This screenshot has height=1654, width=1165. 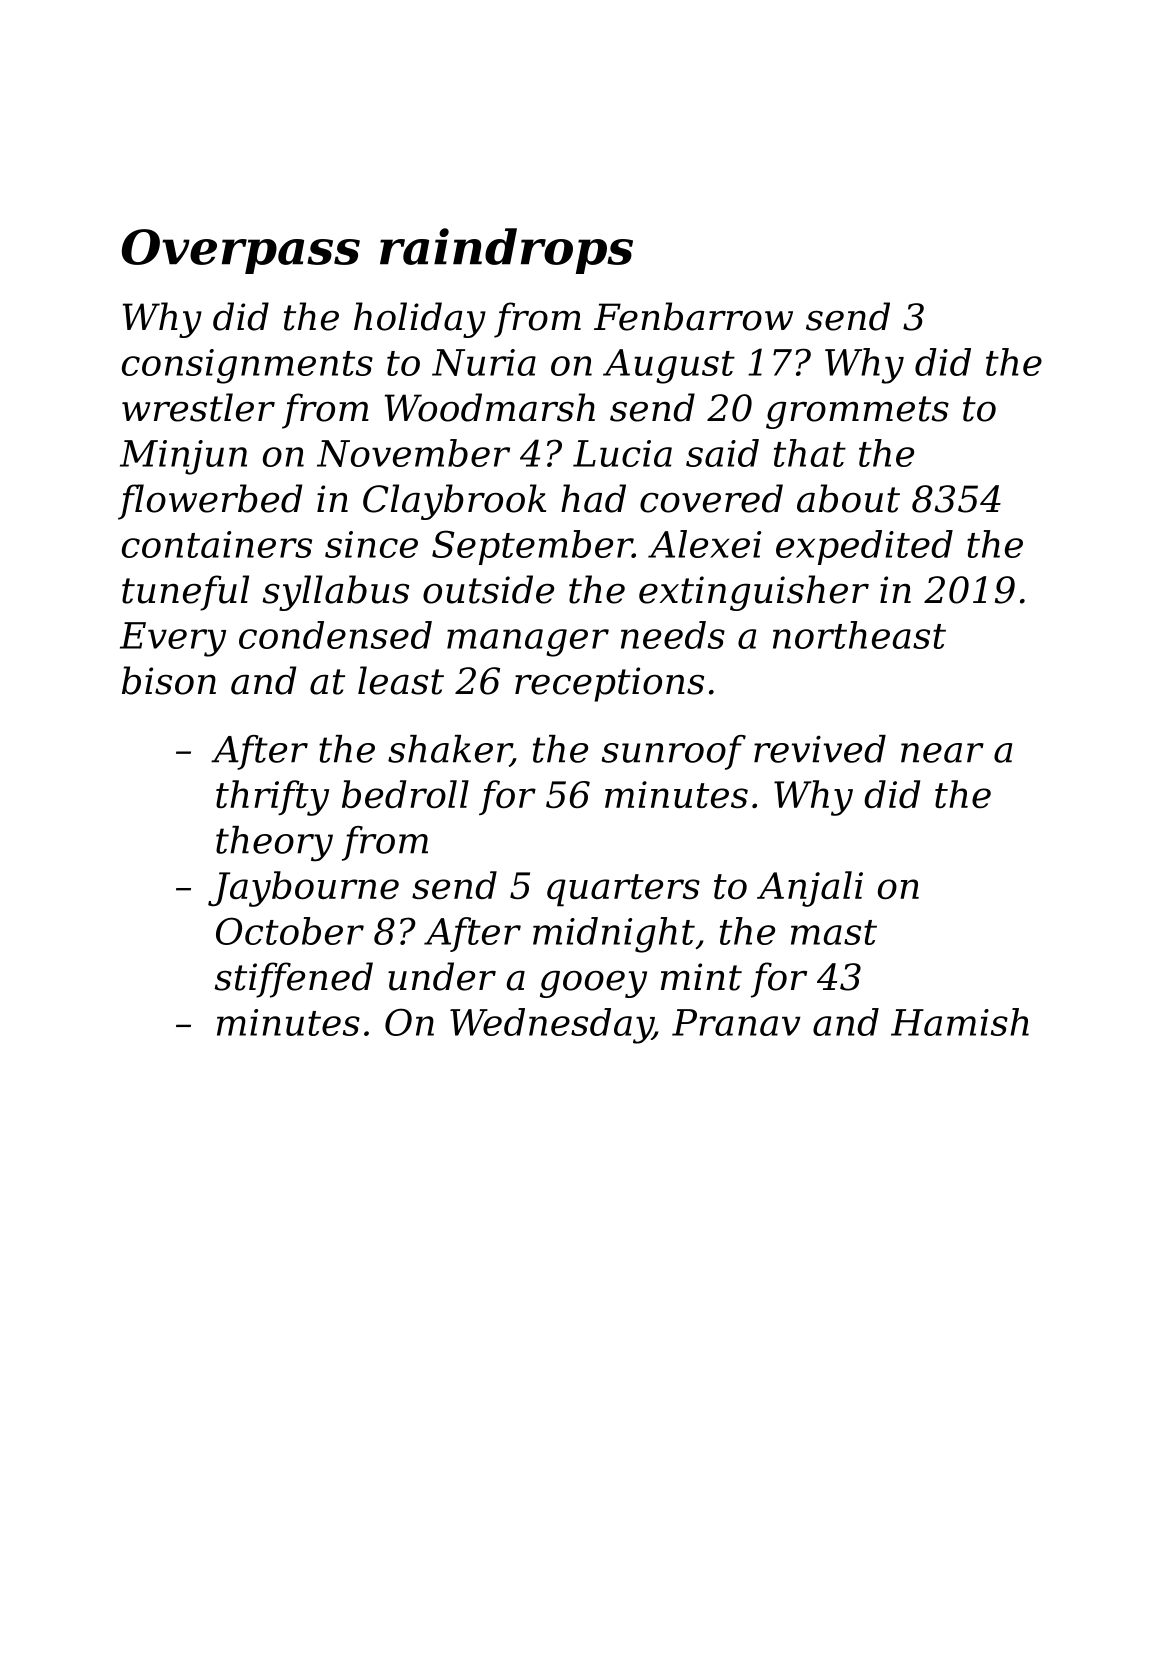 What do you see at coordinates (272, 798) in the screenshot?
I see `thrifty` at bounding box center [272, 798].
